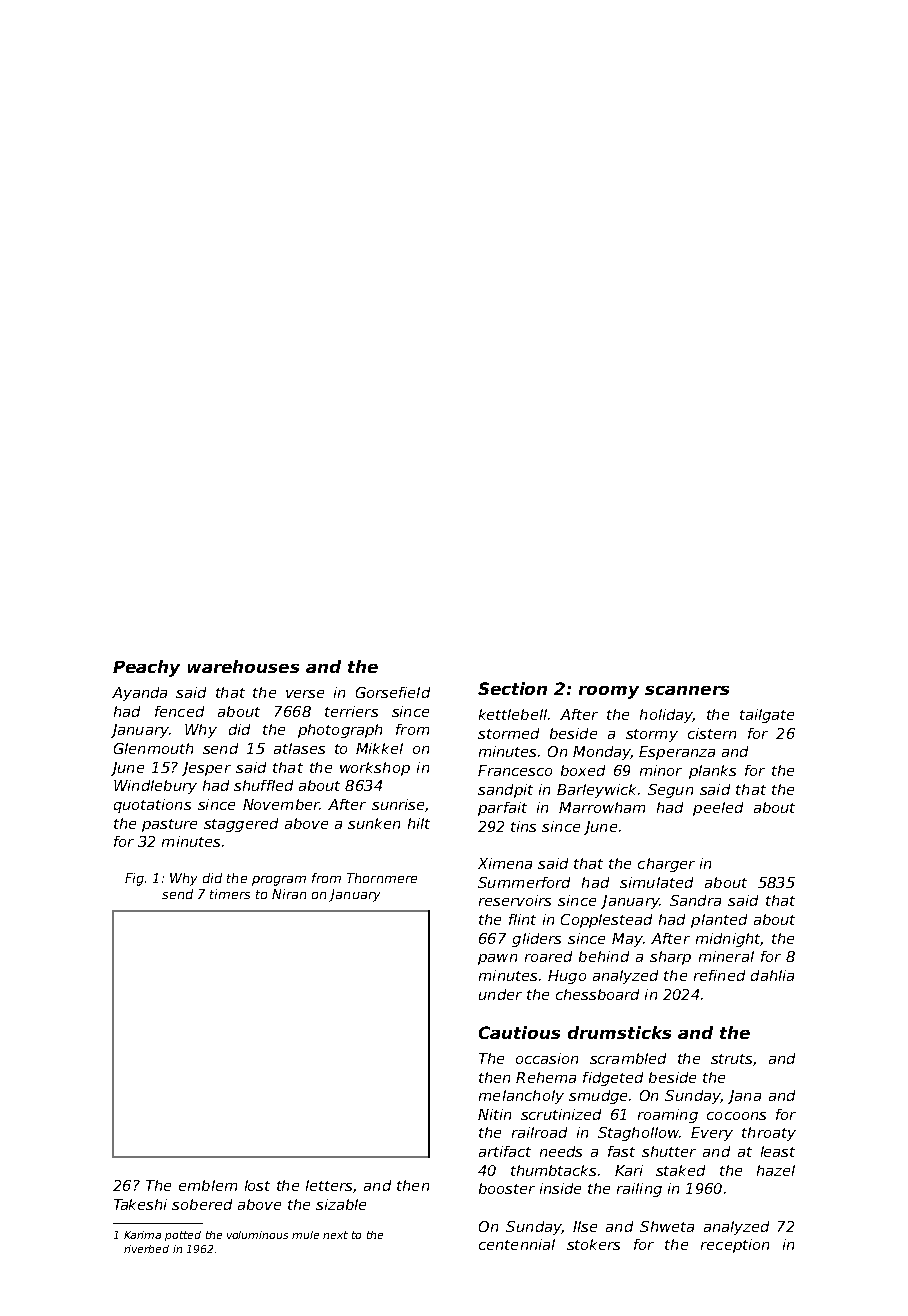 This screenshot has height=1316, width=908. What do you see at coordinates (609, 692) in the screenshot?
I see `roomy` at bounding box center [609, 692].
